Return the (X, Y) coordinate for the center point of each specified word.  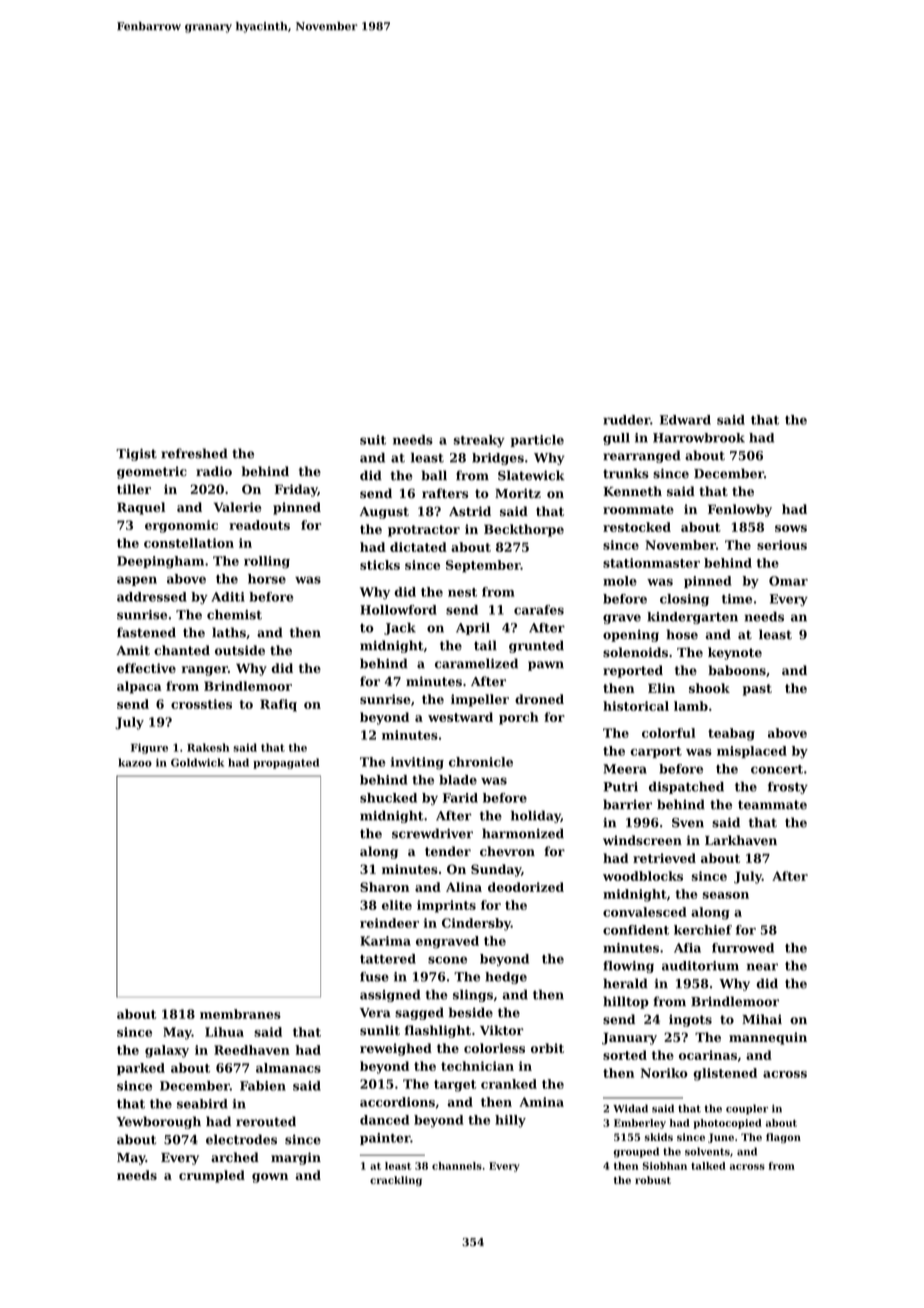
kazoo (135, 762)
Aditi (228, 597)
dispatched (686, 787)
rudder (626, 420)
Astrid (470, 511)
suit (373, 440)
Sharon (385, 887)
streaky (479, 441)
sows (791, 528)
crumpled (212, 1176)
